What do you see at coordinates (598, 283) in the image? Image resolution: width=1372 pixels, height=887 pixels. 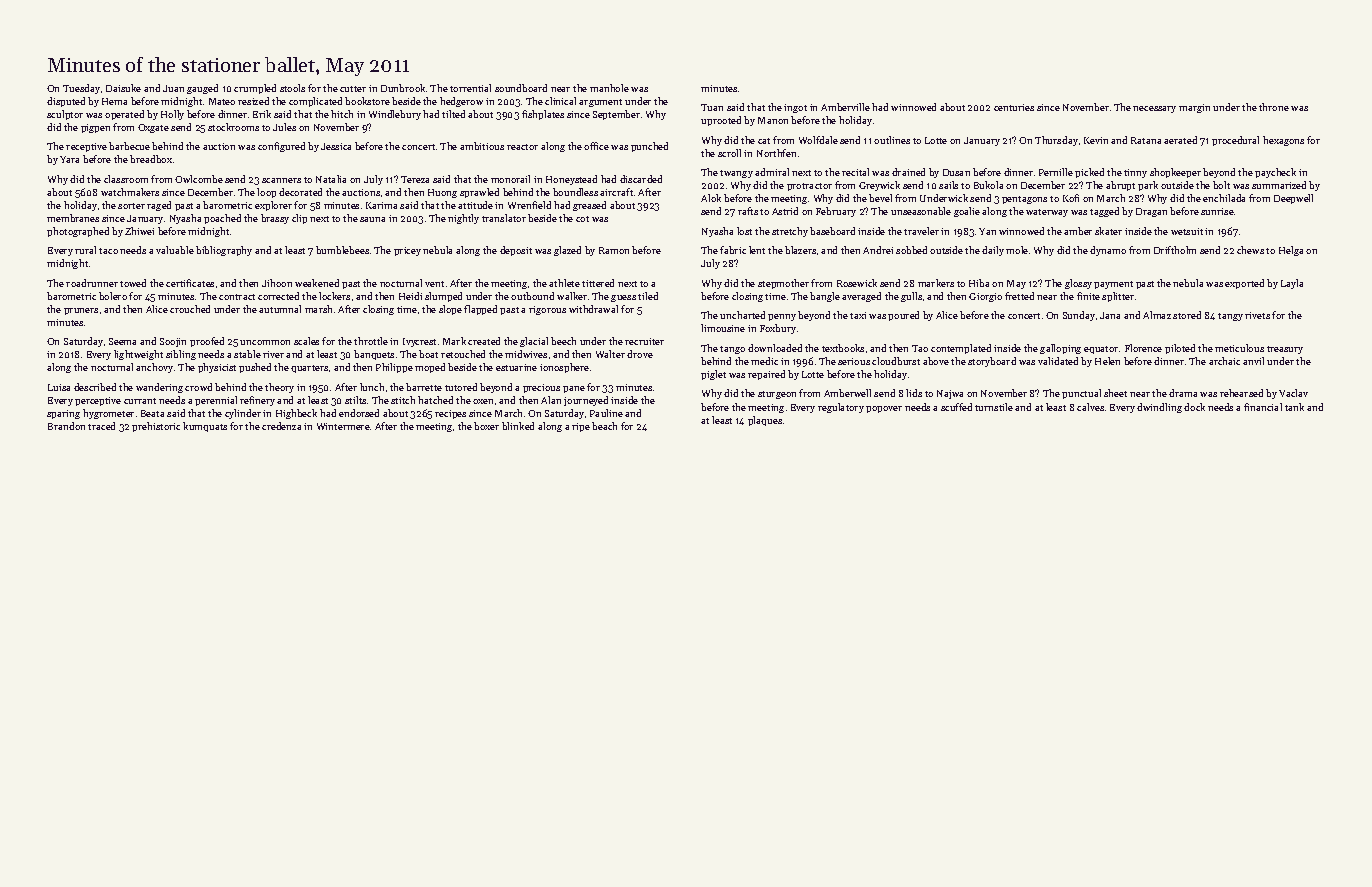 I see `tittered` at bounding box center [598, 283].
